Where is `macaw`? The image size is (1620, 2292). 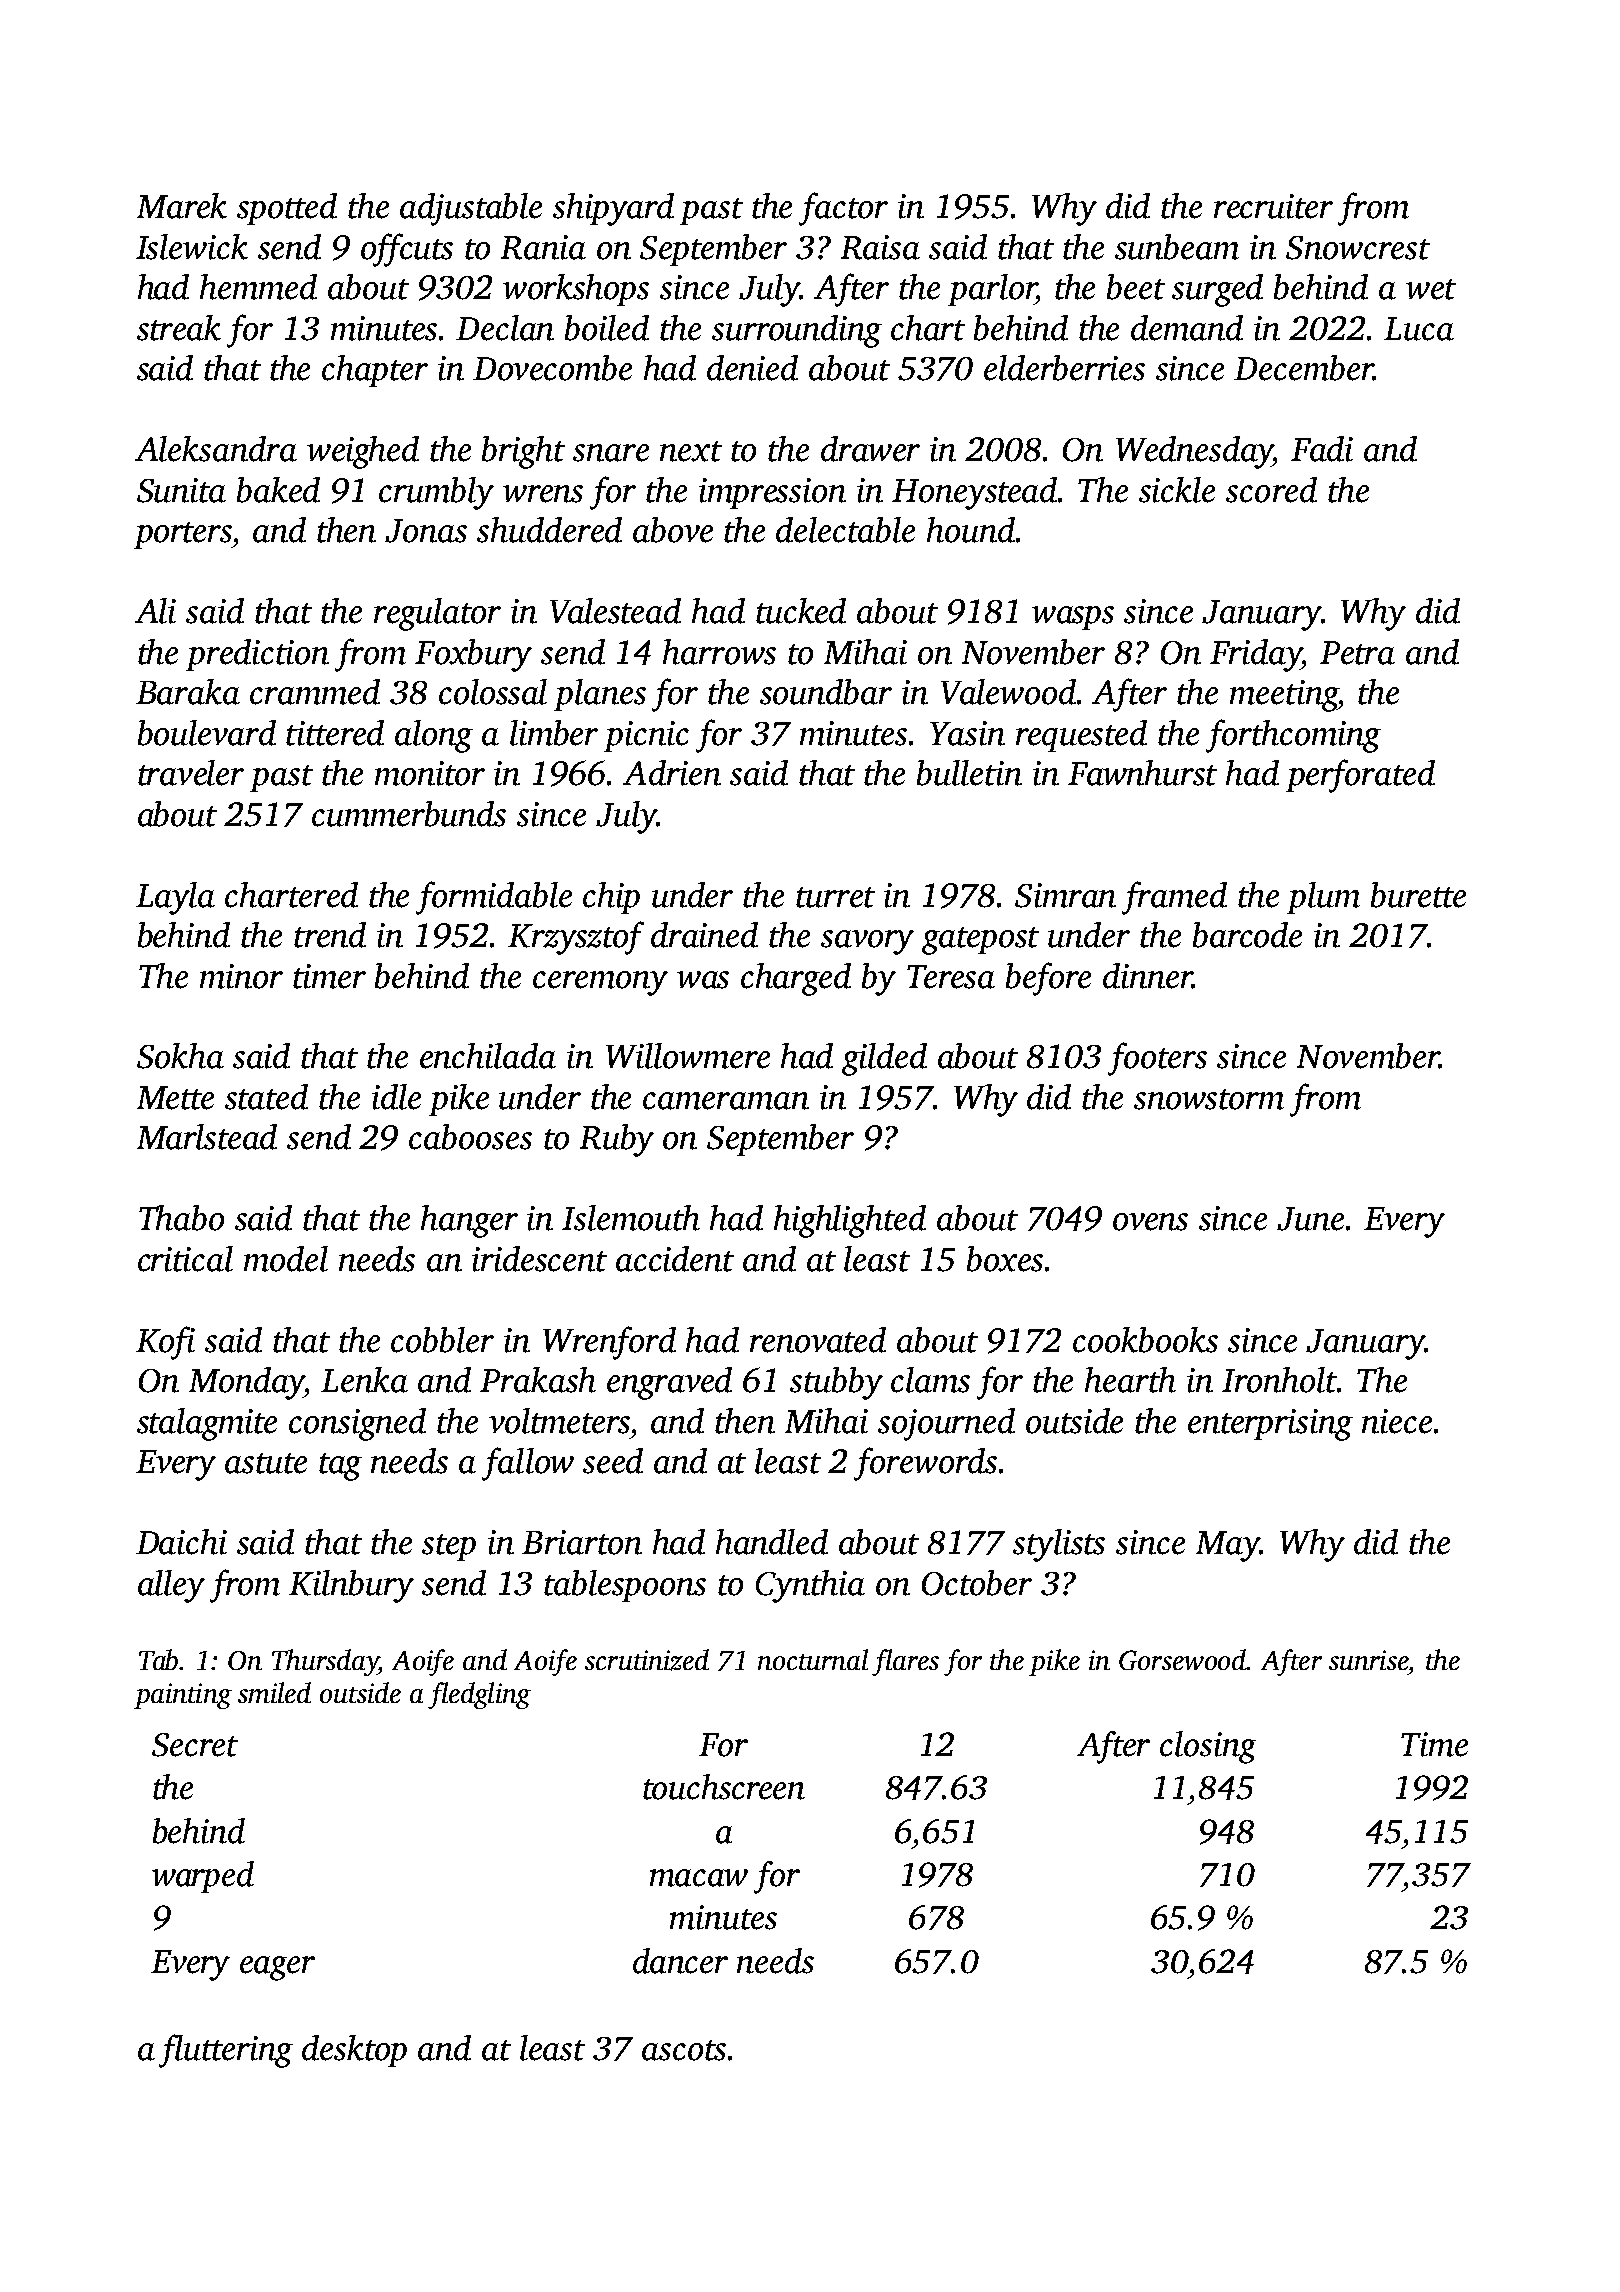
macaw is located at coordinates (699, 1878).
